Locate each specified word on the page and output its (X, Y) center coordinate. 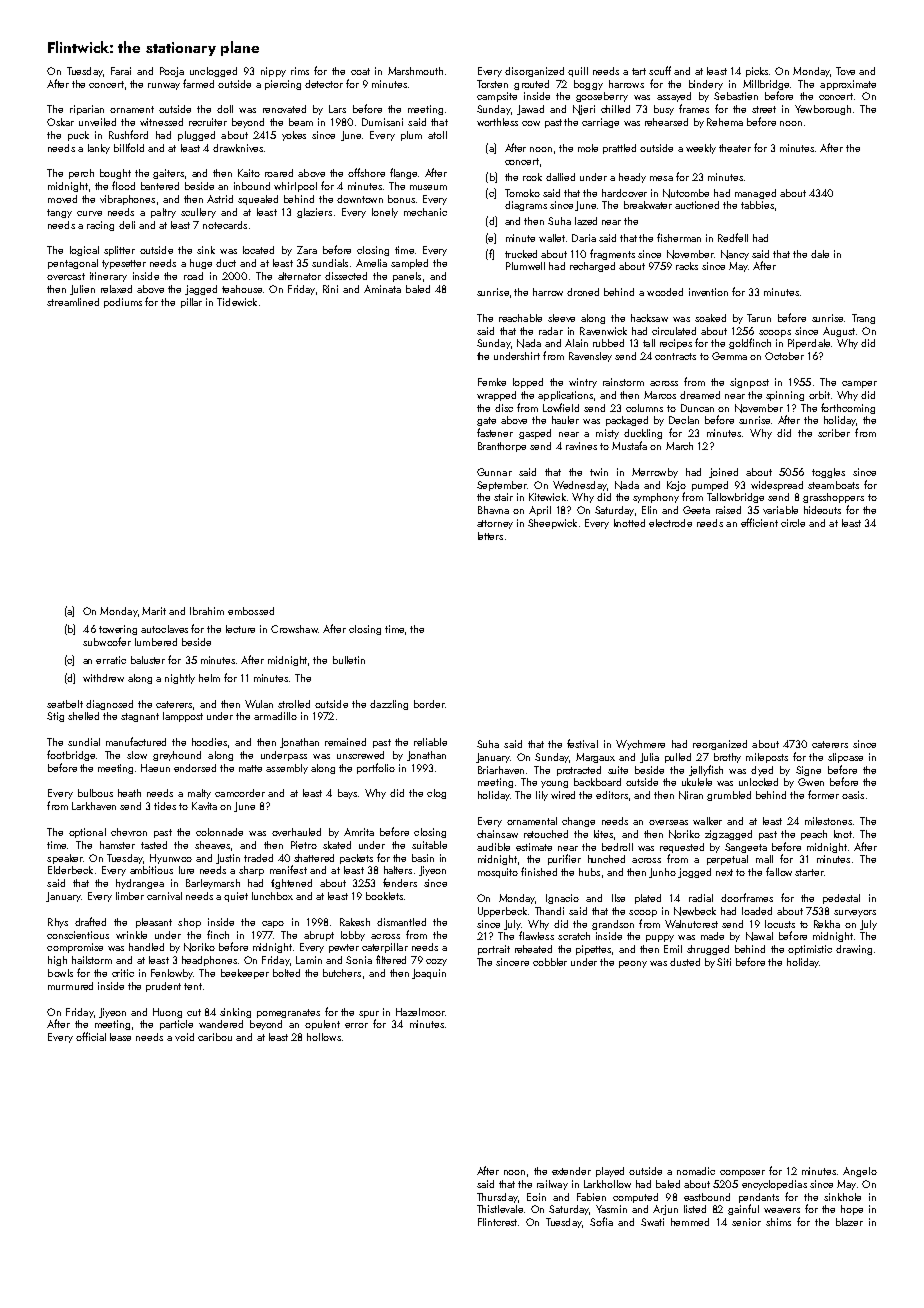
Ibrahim (207, 611)
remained (345, 742)
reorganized (720, 745)
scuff (660, 70)
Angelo (860, 1172)
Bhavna (493, 510)
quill (578, 72)
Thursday (497, 1198)
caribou (215, 1037)
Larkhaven (94, 806)
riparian (87, 110)
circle (793, 523)
